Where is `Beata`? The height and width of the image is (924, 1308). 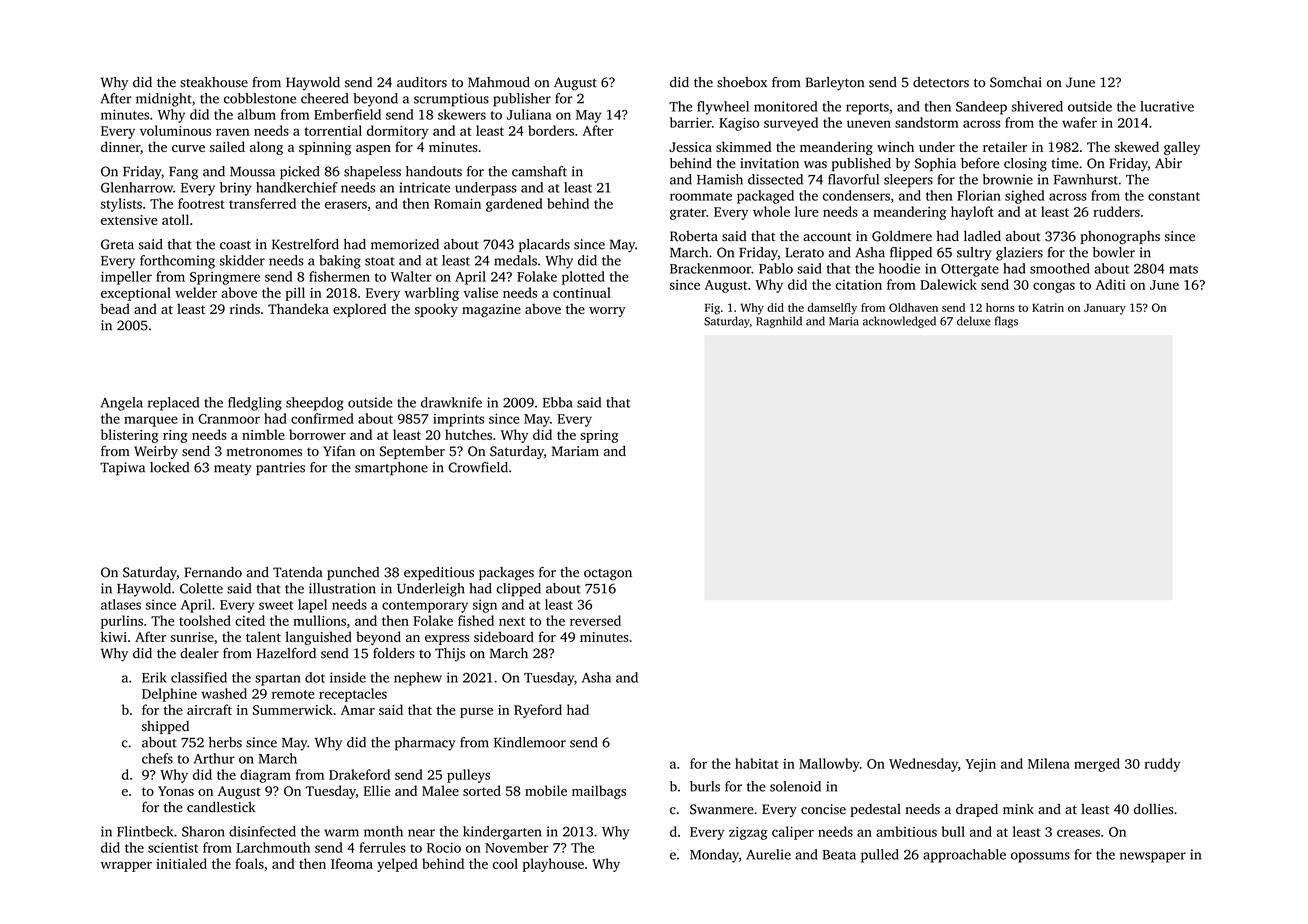 Beata is located at coordinates (839, 855).
